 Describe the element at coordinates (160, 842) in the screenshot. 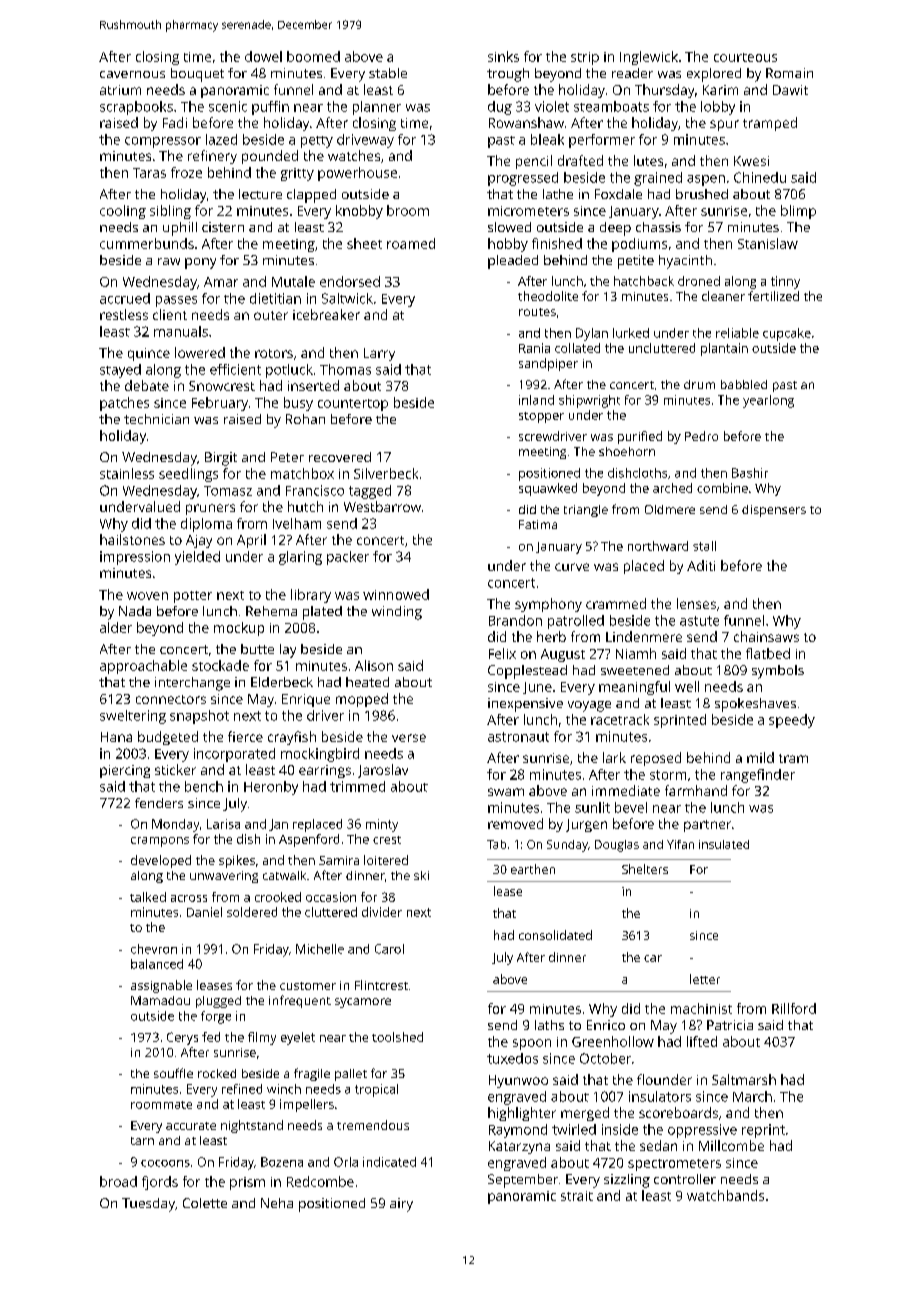

I see `crampons` at that location.
